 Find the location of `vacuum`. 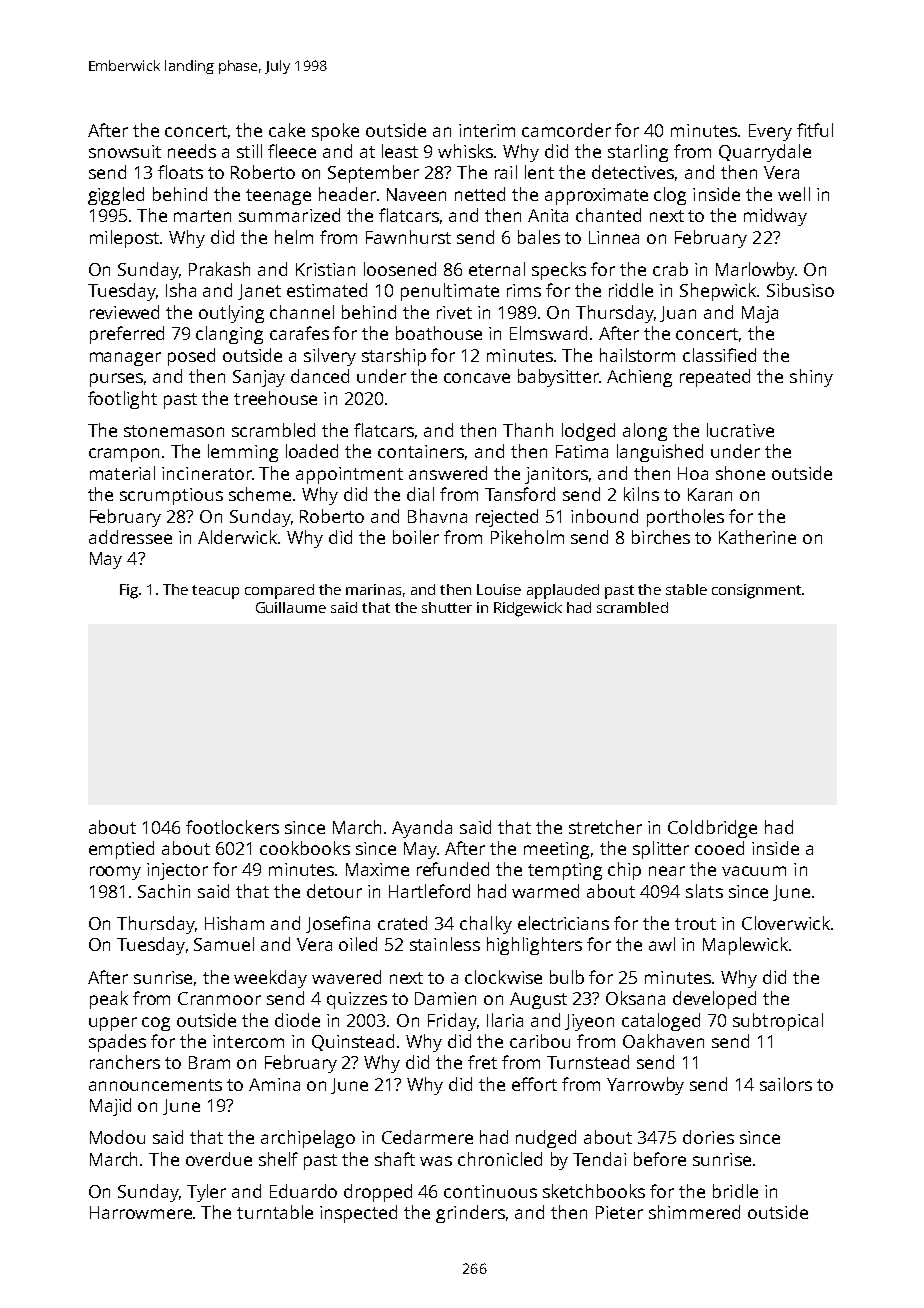

vacuum is located at coordinates (754, 871).
